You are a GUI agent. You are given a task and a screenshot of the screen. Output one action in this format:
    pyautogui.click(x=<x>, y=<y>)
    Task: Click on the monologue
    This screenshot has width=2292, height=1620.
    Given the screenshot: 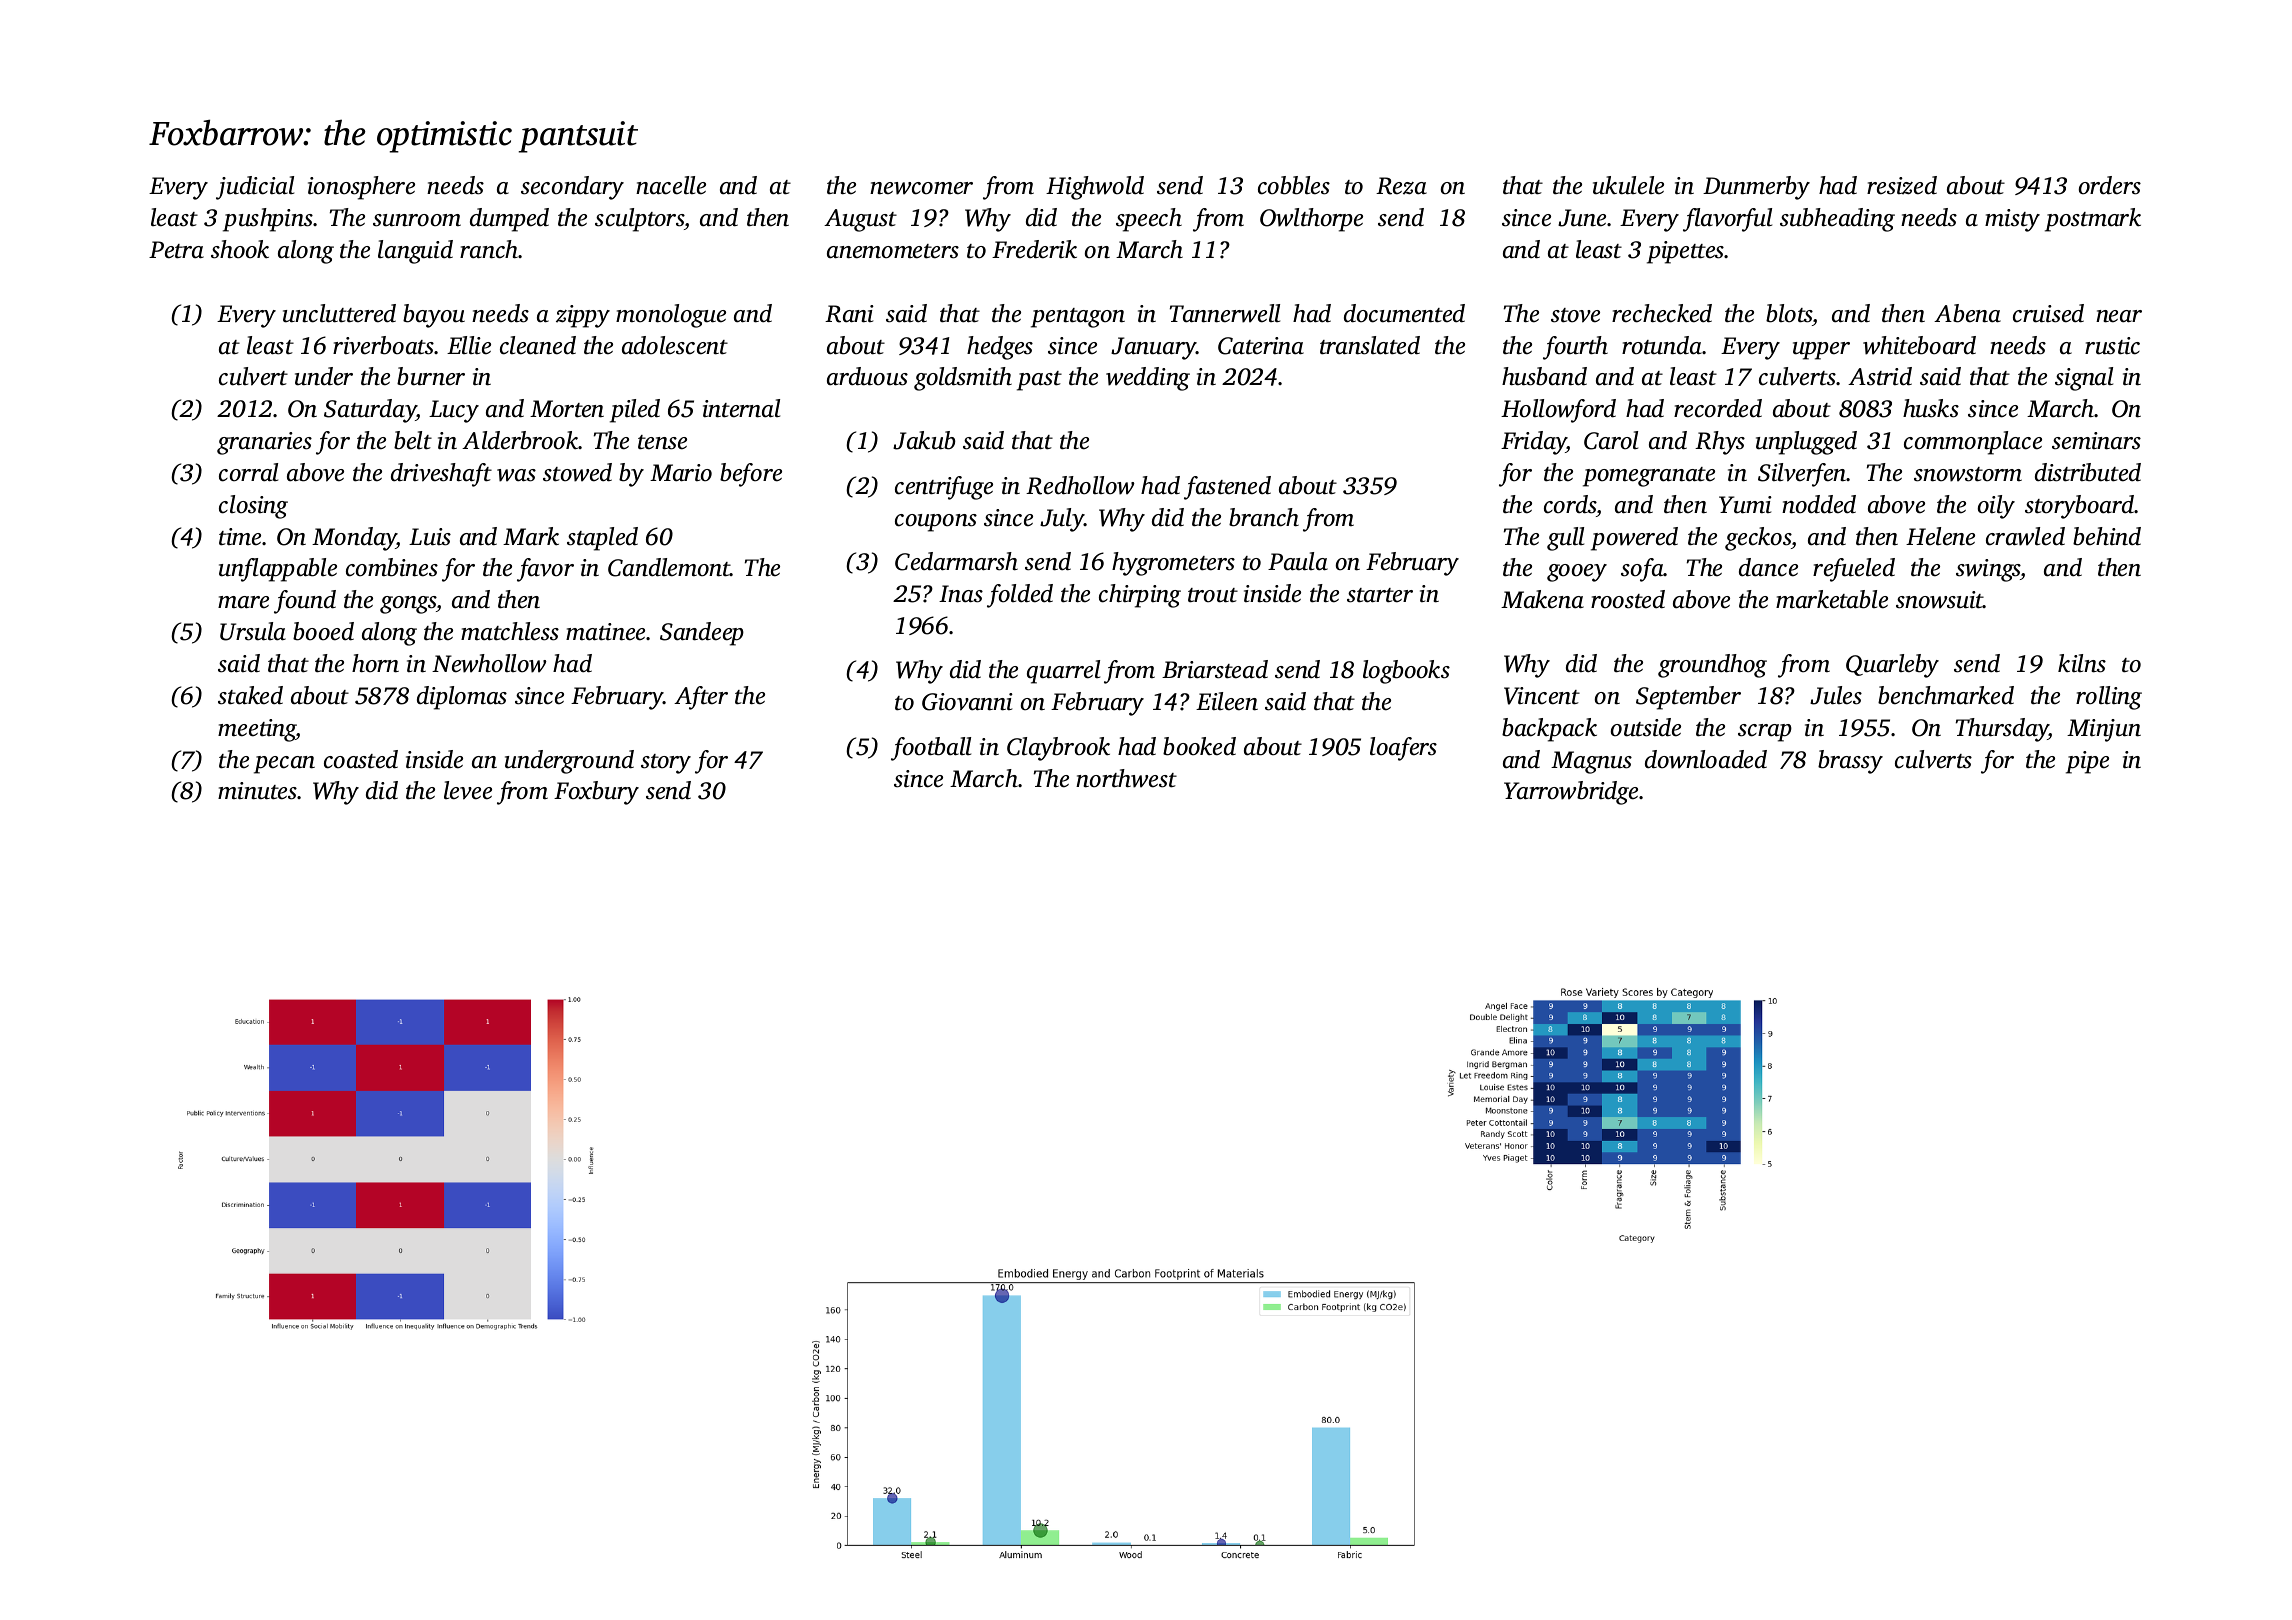 What is the action you would take?
    pyautogui.click(x=671, y=316)
